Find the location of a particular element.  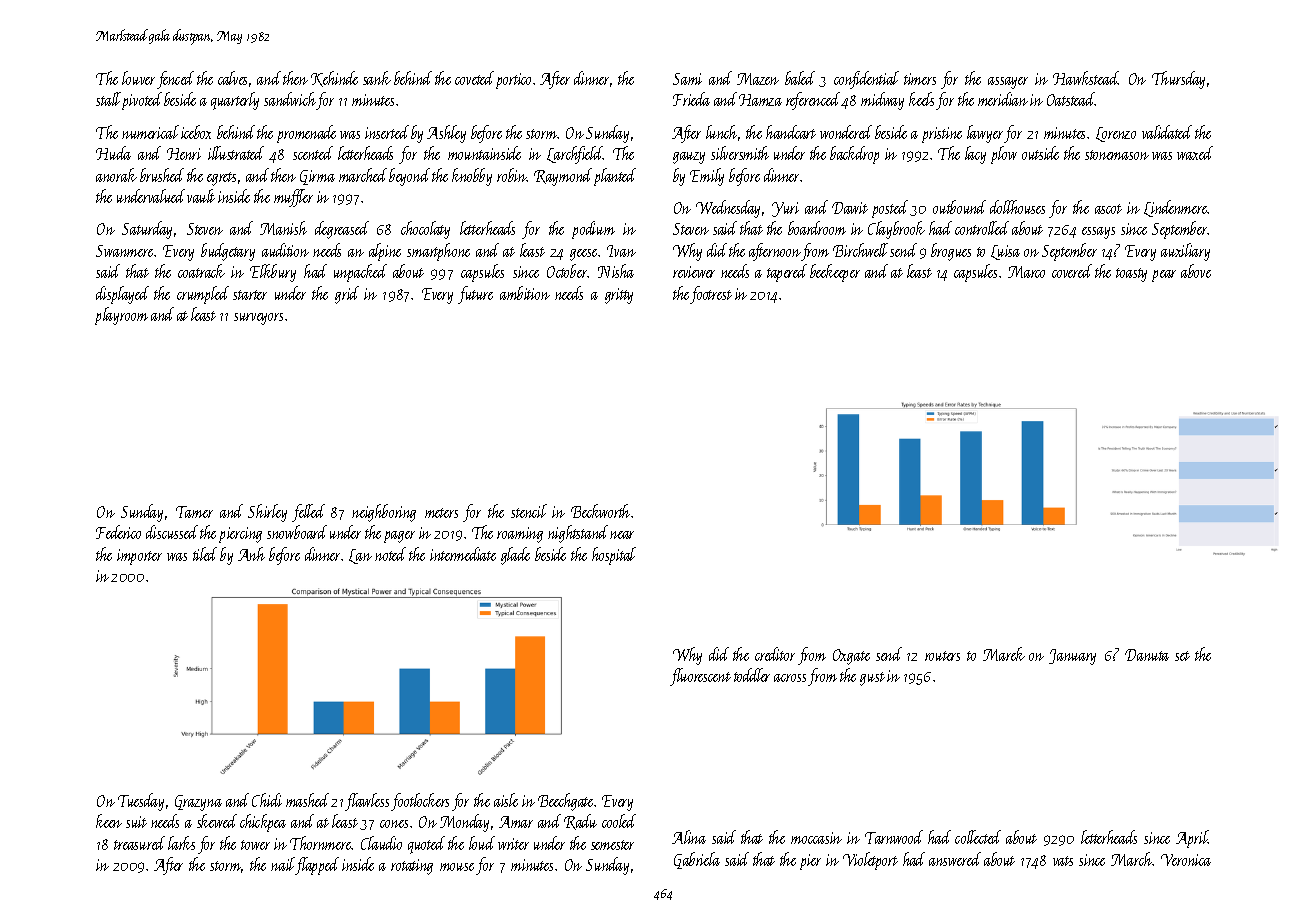

Federico is located at coordinates (118, 532).
